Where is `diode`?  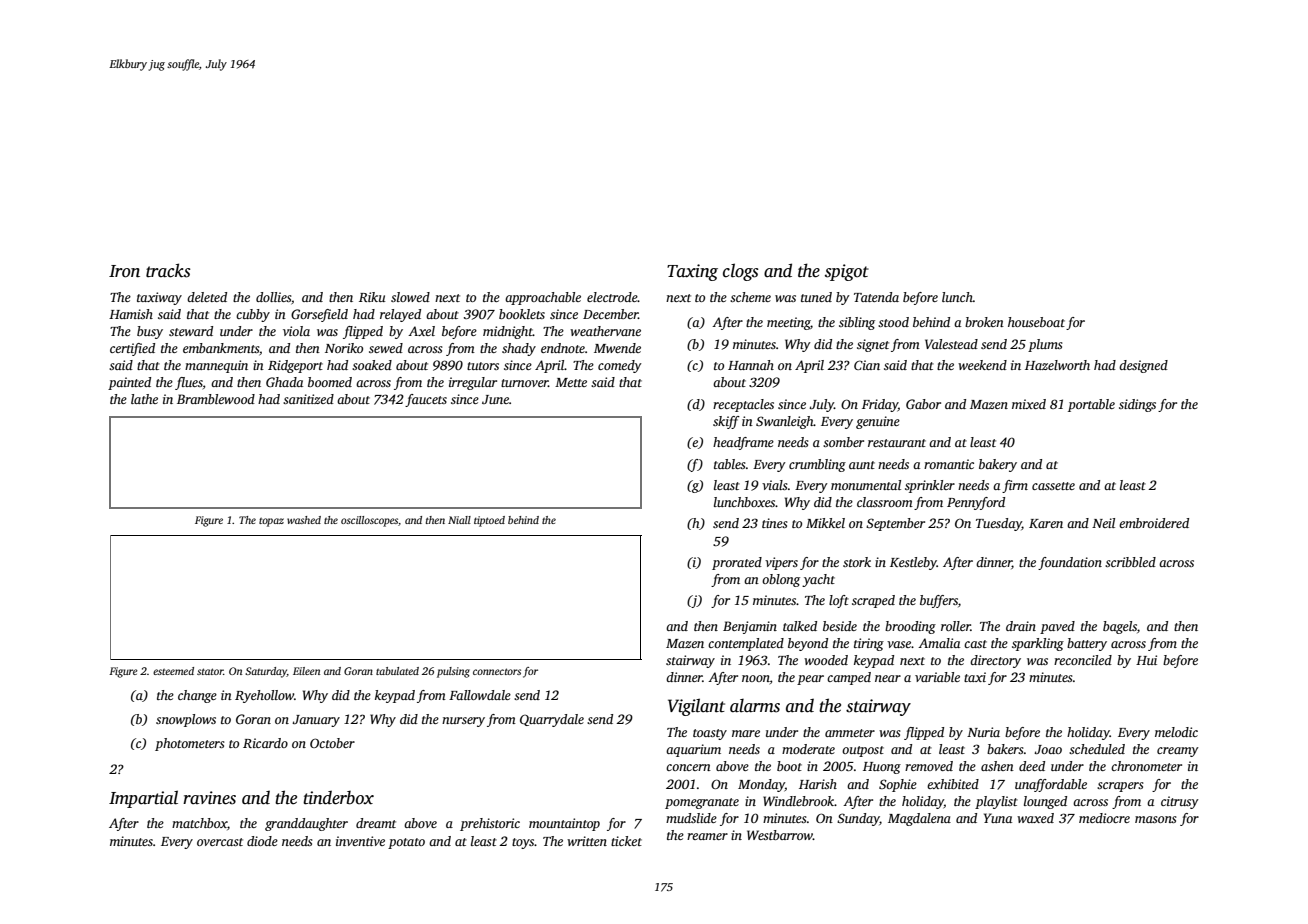 diode is located at coordinates (262, 841).
